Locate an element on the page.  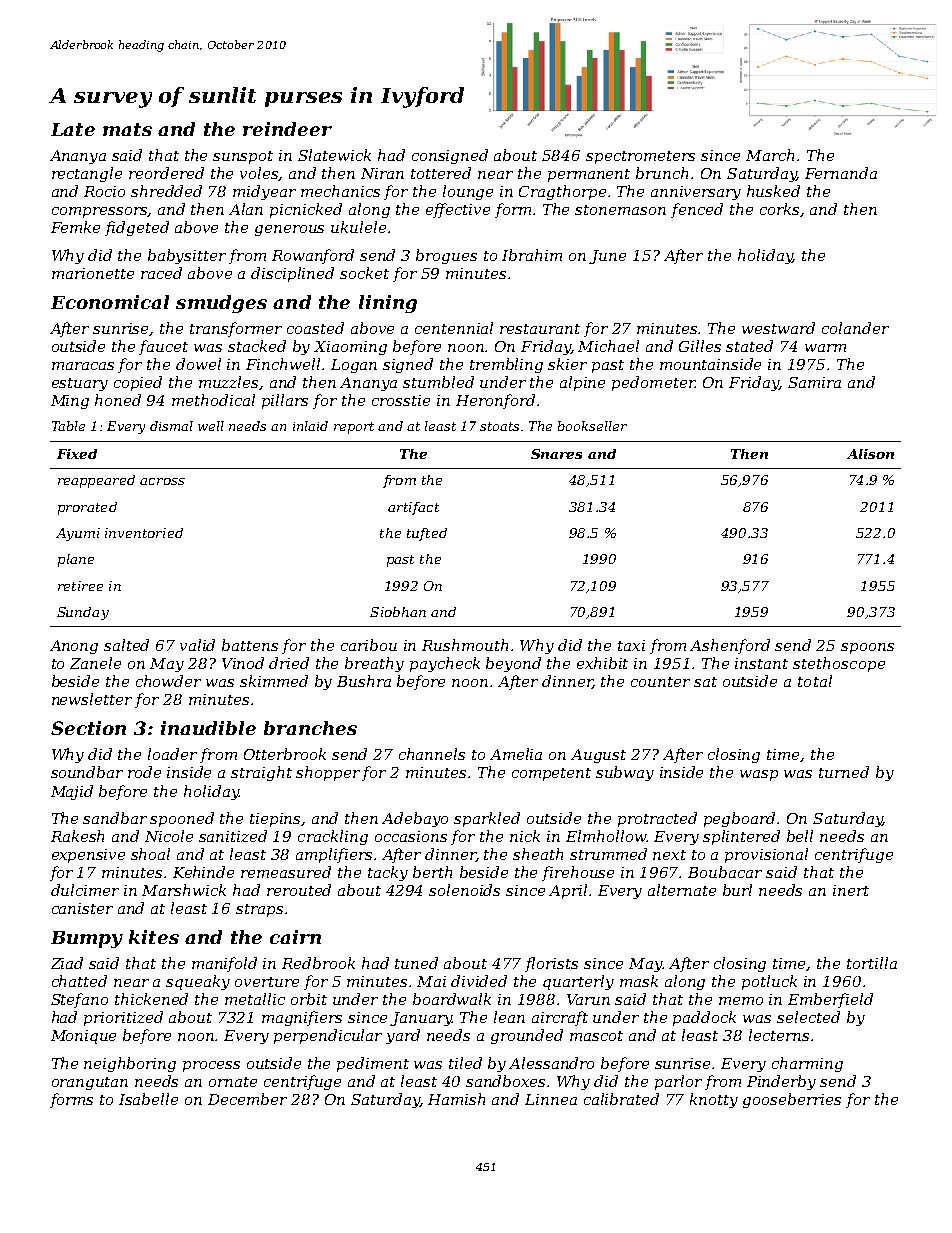
stumbled is located at coordinates (438, 382).
